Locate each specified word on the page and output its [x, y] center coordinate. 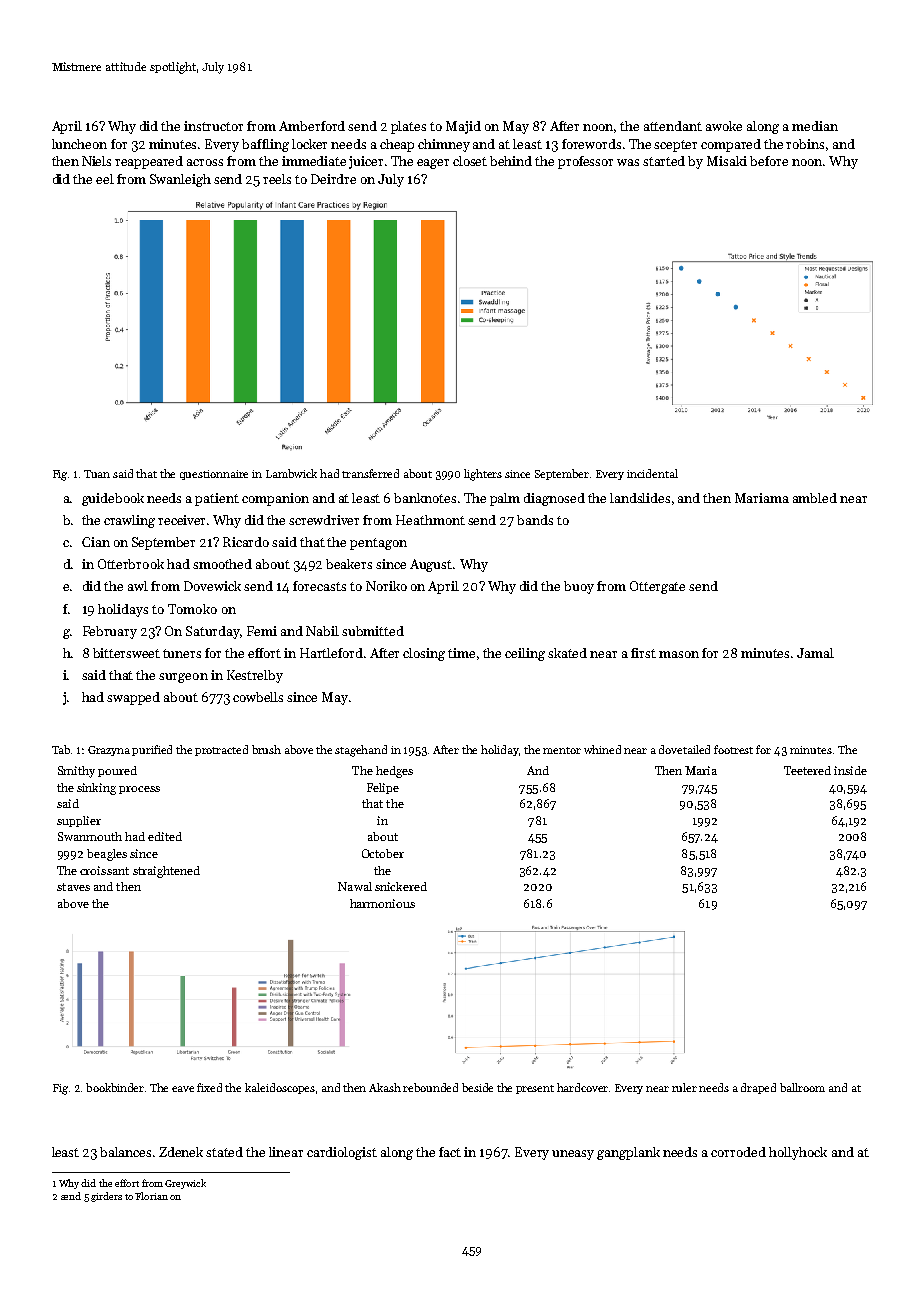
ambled [815, 498]
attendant [673, 126]
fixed [209, 1087]
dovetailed [684, 749]
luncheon [79, 144]
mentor [562, 750]
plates [408, 127]
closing [424, 654]
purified [152, 750]
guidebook [113, 499]
